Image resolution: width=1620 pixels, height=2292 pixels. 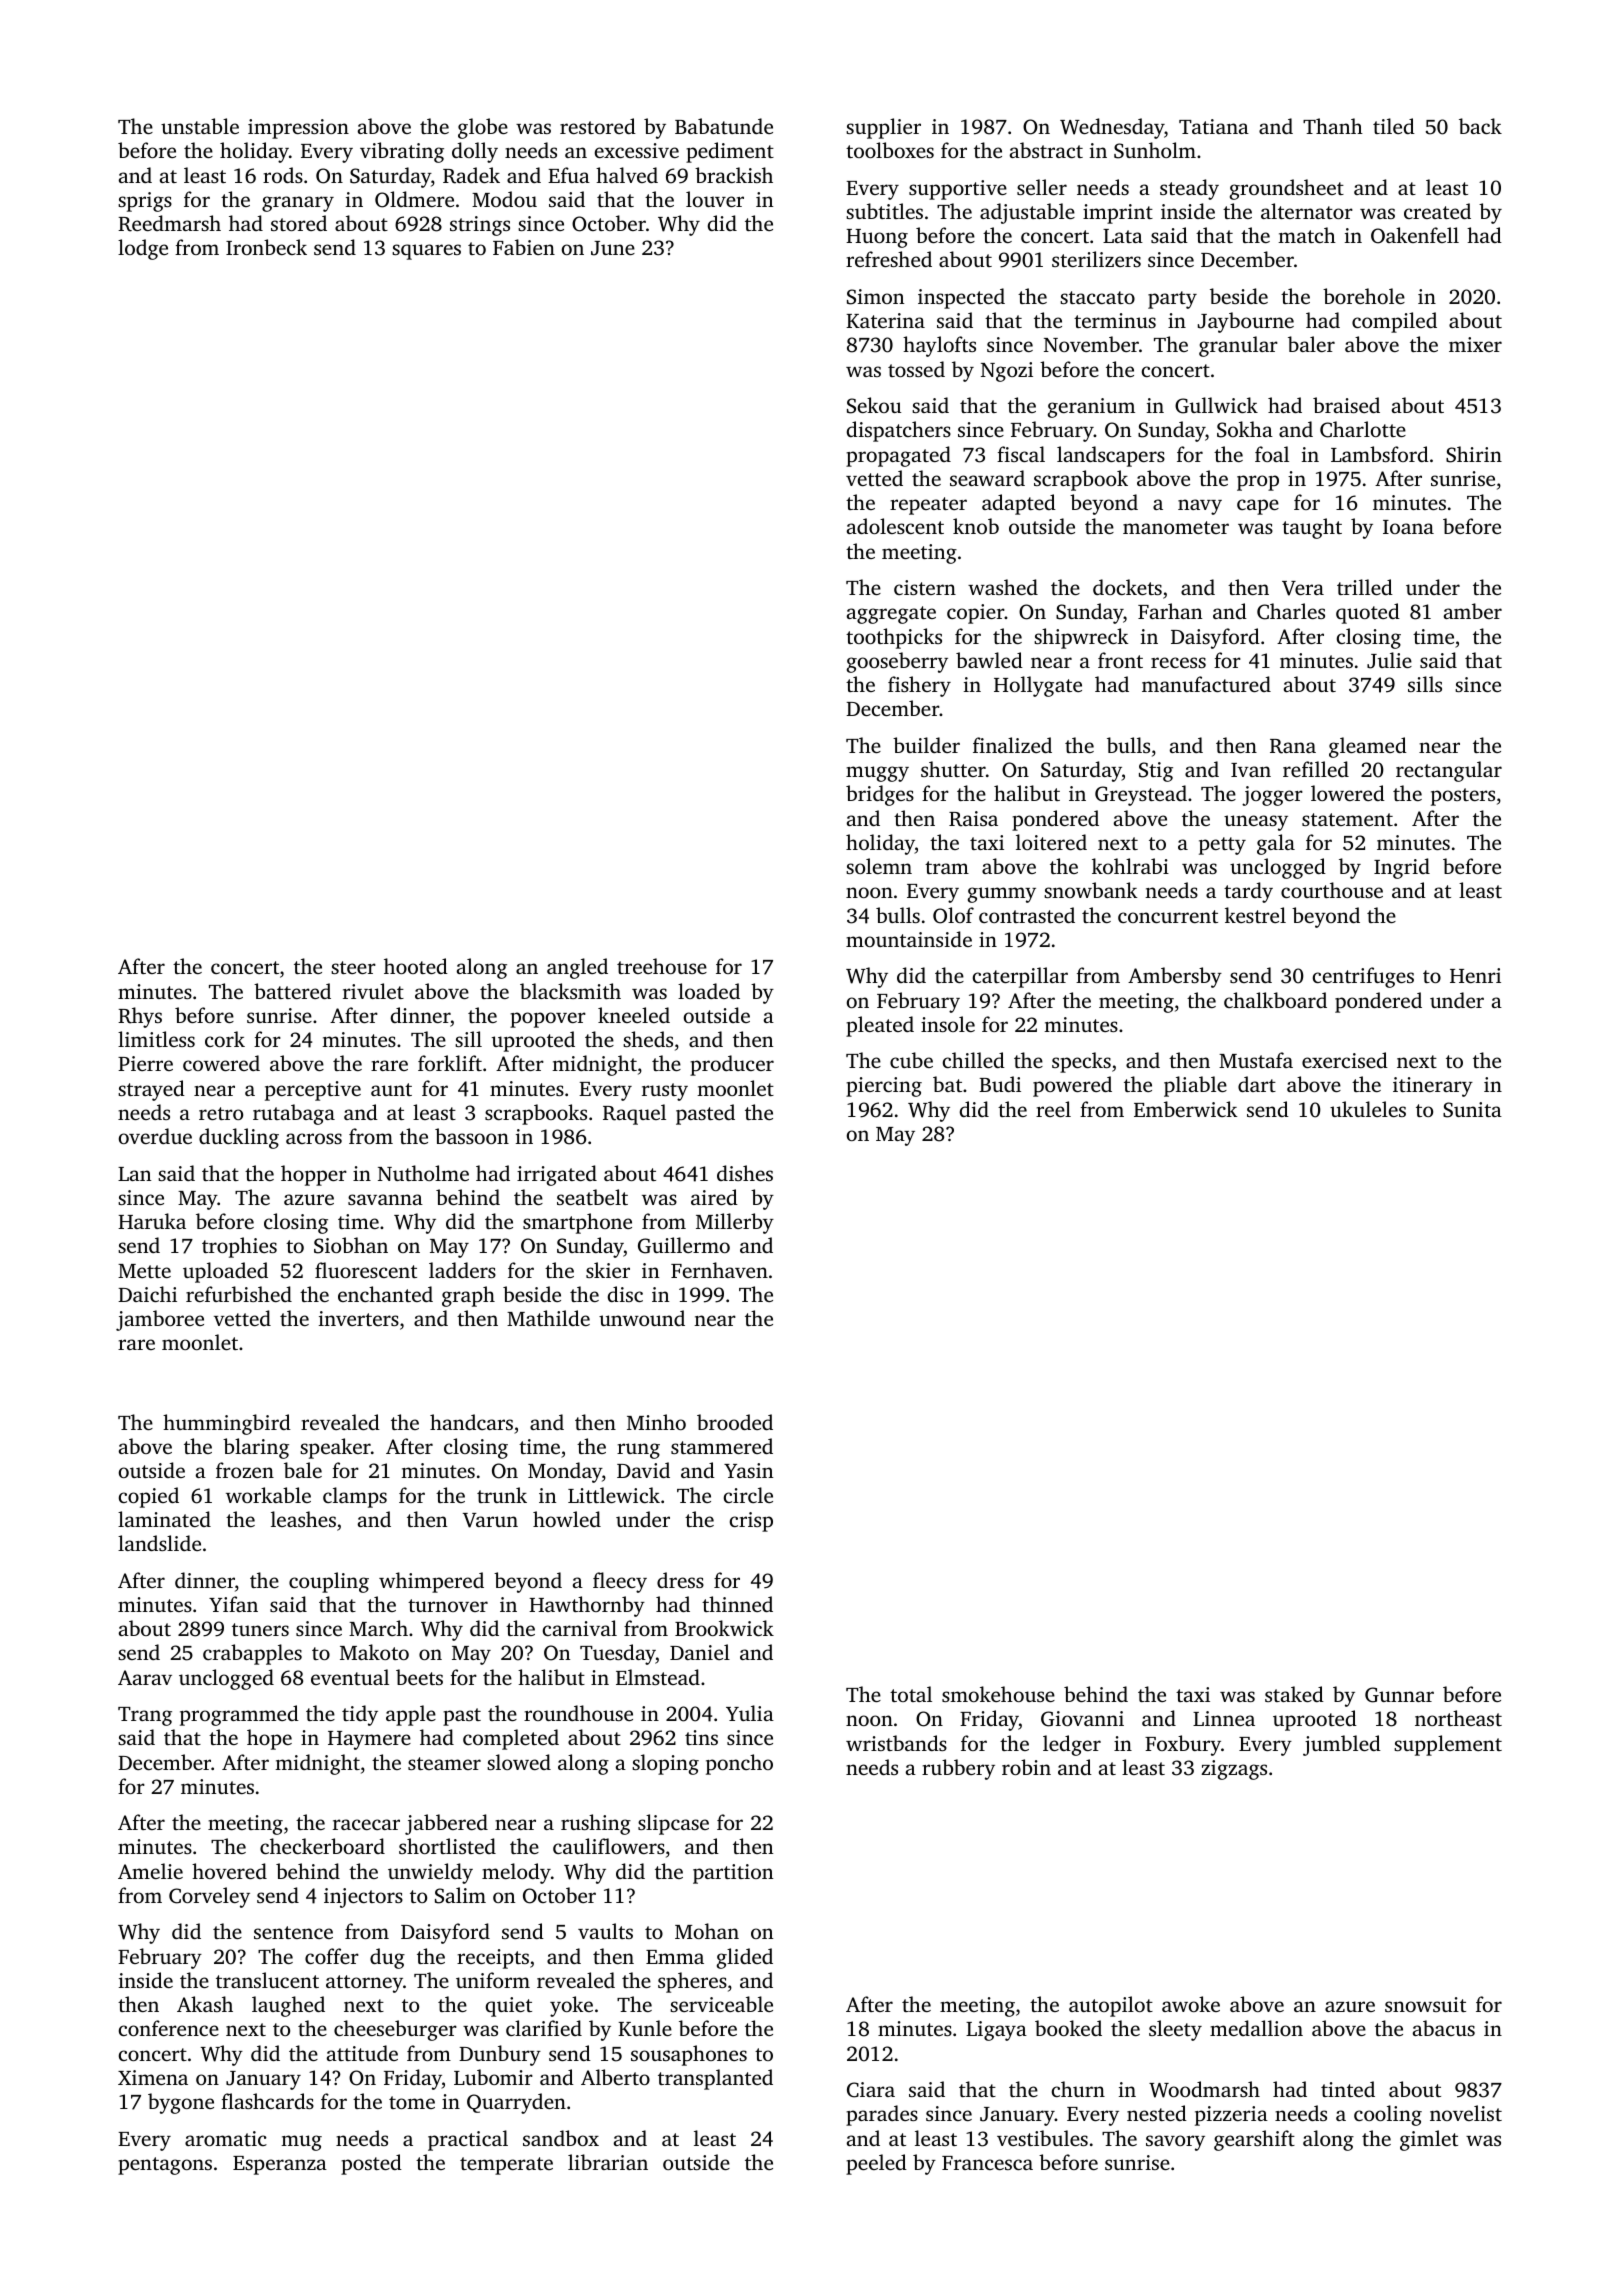 I want to click on tuners, so click(x=260, y=1629).
